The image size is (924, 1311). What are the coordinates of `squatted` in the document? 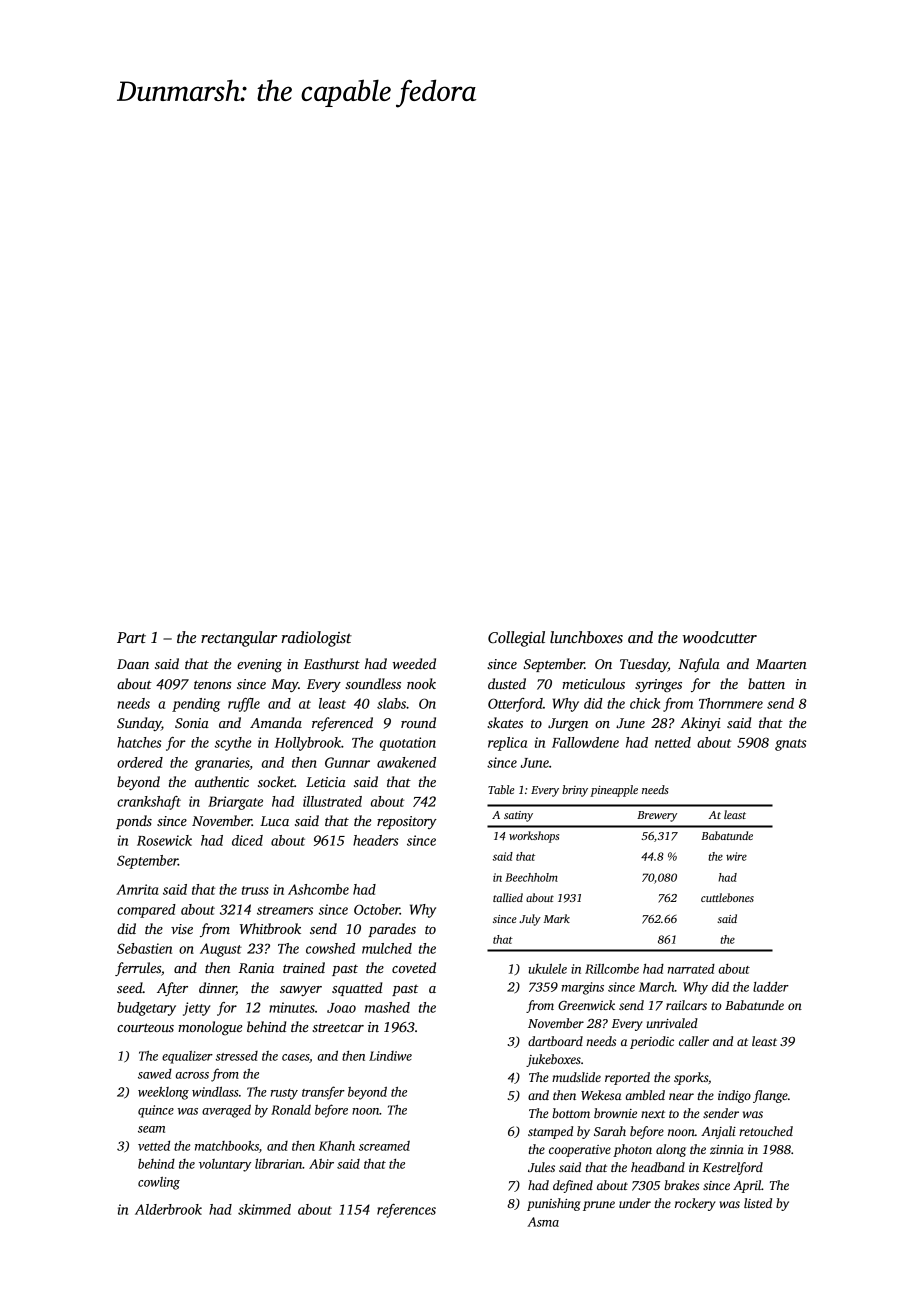 It's located at (357, 989).
